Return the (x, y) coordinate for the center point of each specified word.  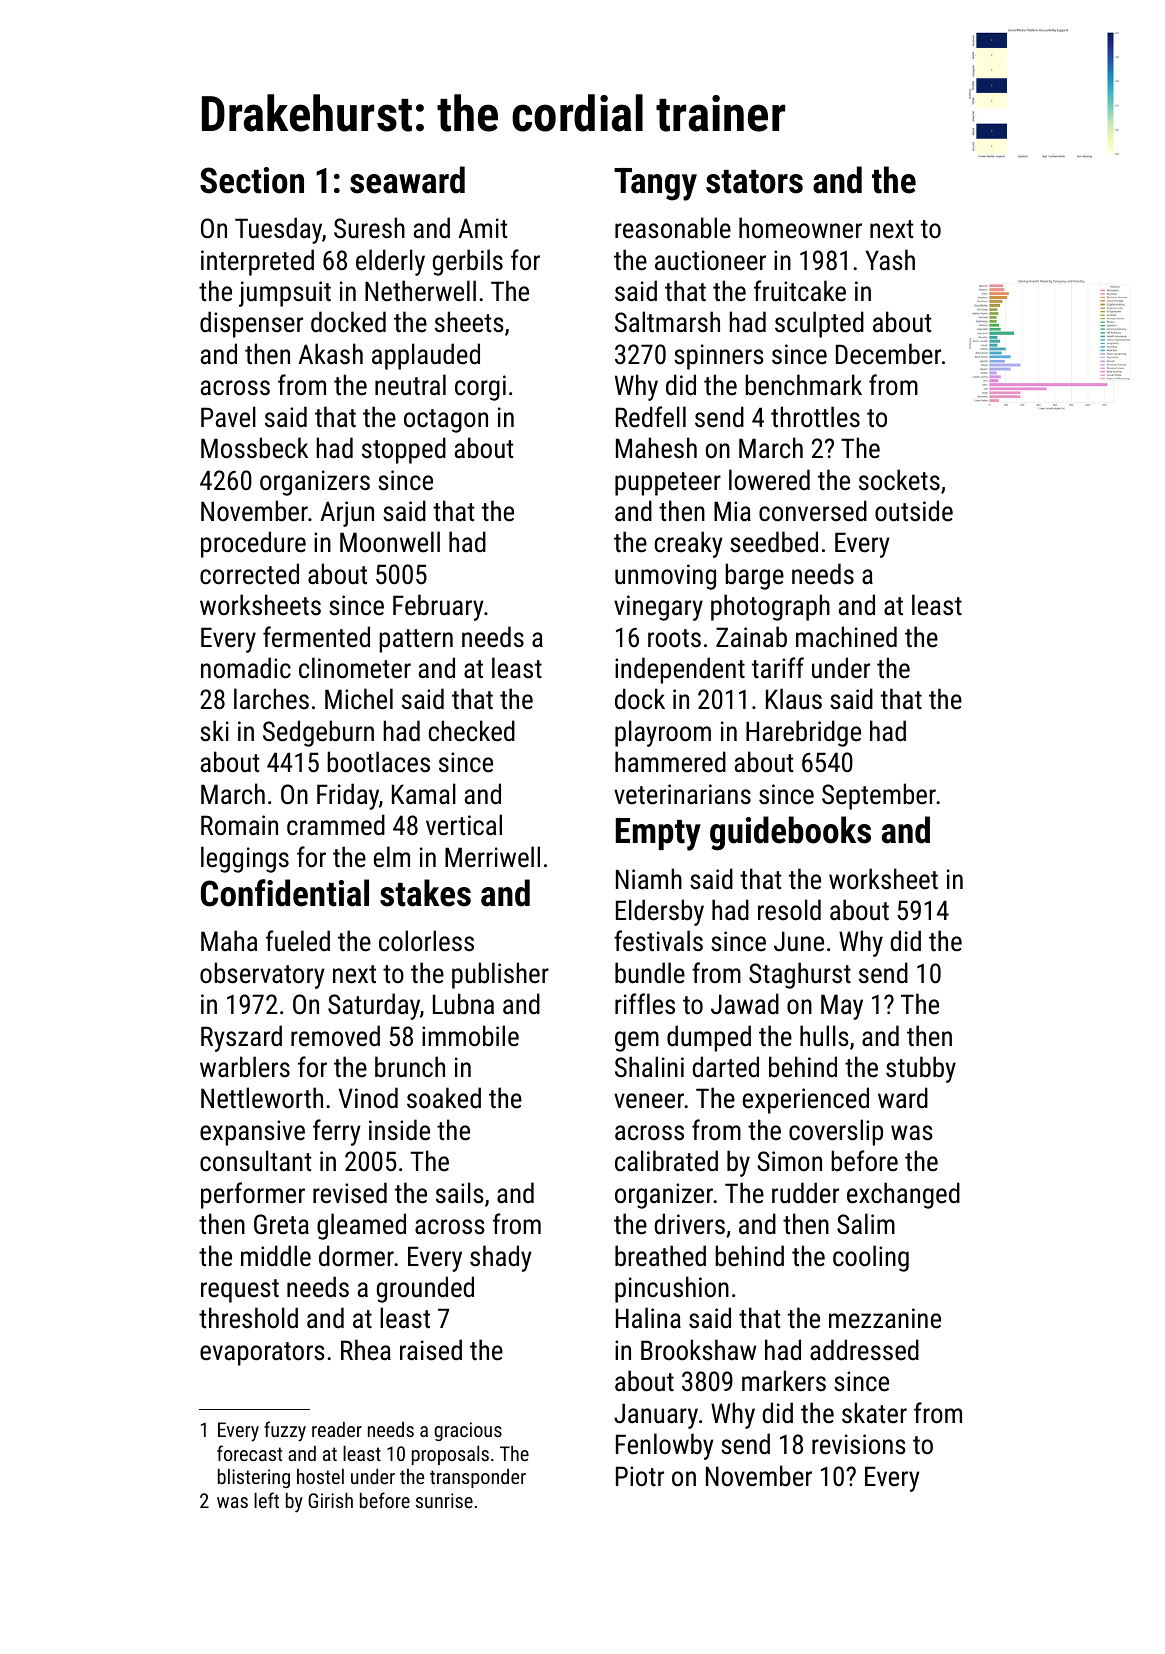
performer (253, 1195)
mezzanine (885, 1318)
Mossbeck (254, 448)
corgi (480, 388)
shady (501, 1258)
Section (252, 180)
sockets (899, 480)
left (266, 1500)
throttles (815, 417)
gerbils (468, 262)
